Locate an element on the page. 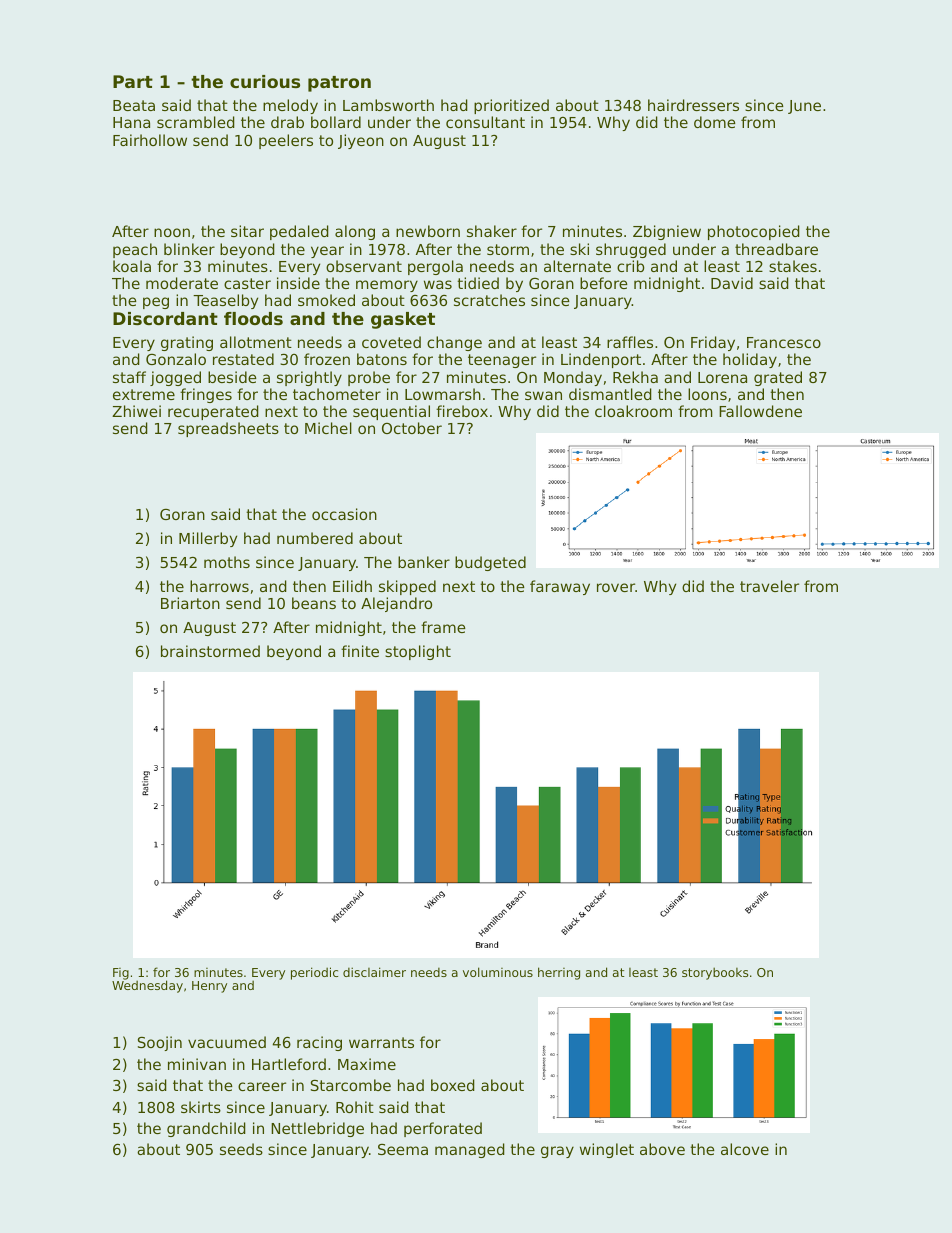 This page has height=1233, width=952. Fallowdene is located at coordinates (760, 411).
